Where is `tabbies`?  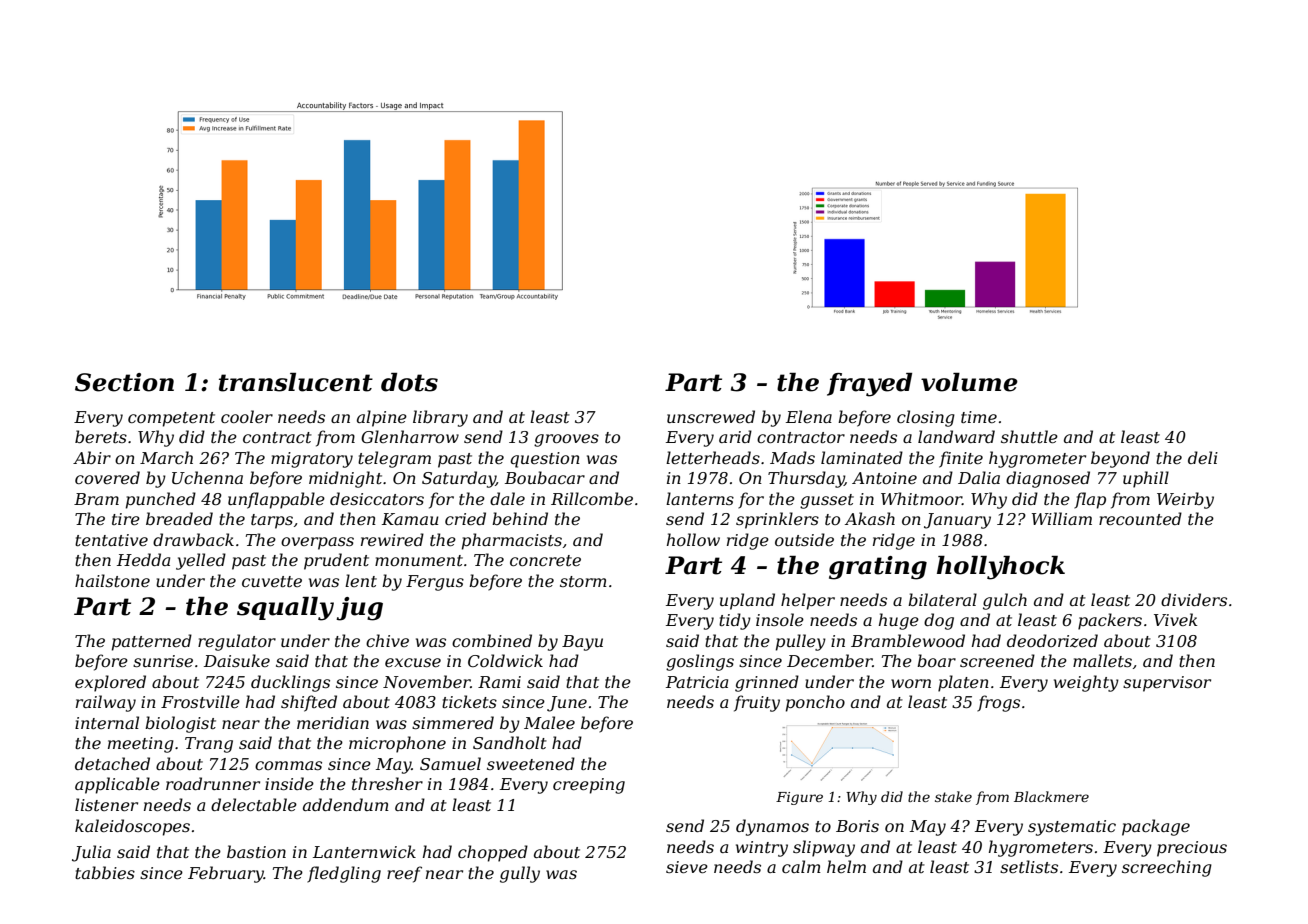 tabbies is located at coordinates (105, 872).
